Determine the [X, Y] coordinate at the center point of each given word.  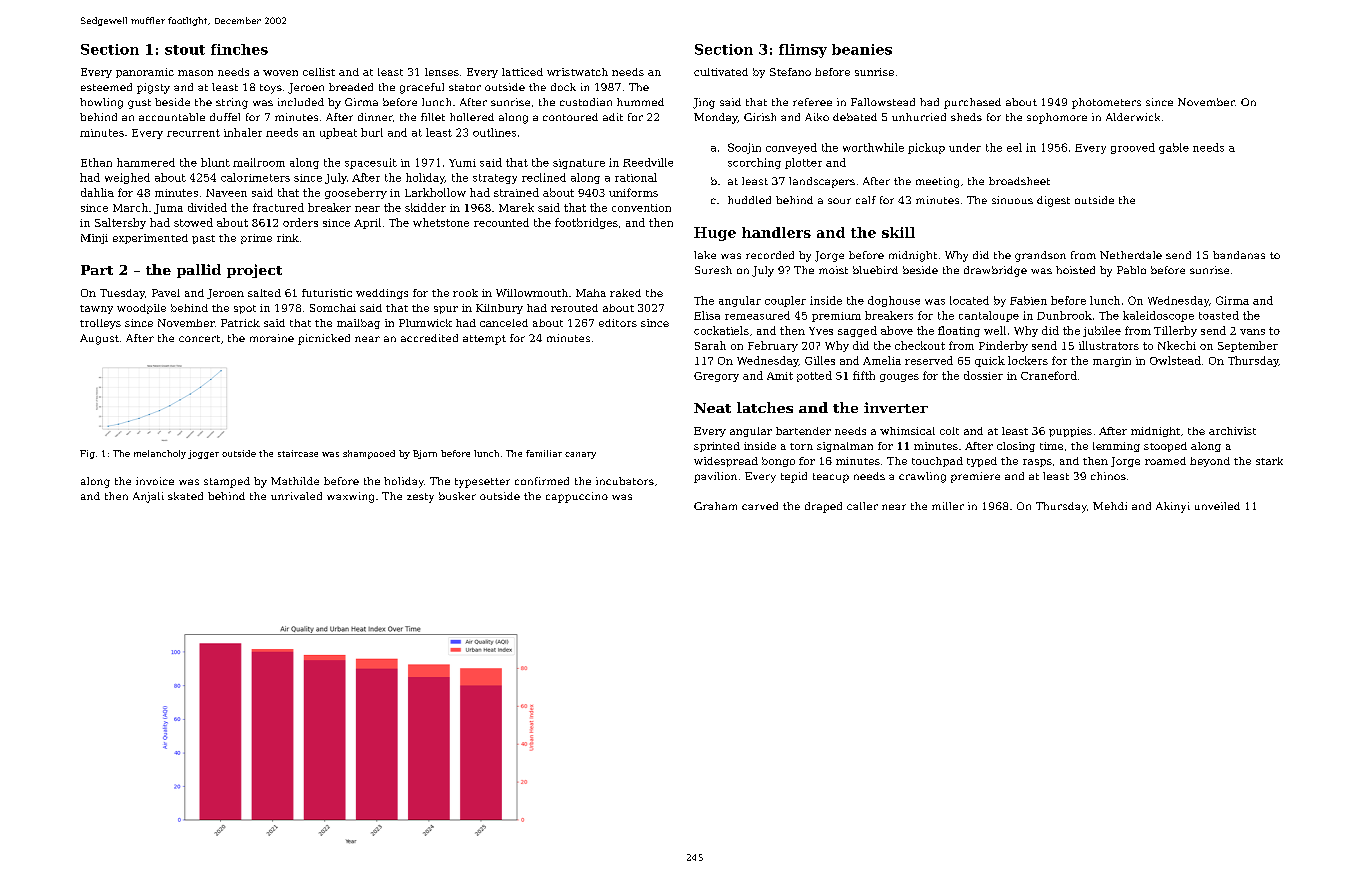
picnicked [324, 339]
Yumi [462, 163]
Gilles [820, 360]
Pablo [1131, 270]
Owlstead [1175, 360]
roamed [1165, 461]
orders [300, 222]
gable [1174, 148]
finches [239, 49]
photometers [1106, 103]
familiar [544, 453]
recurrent [193, 133]
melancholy [160, 454]
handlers [776, 232]
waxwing [350, 497]
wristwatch [577, 72]
